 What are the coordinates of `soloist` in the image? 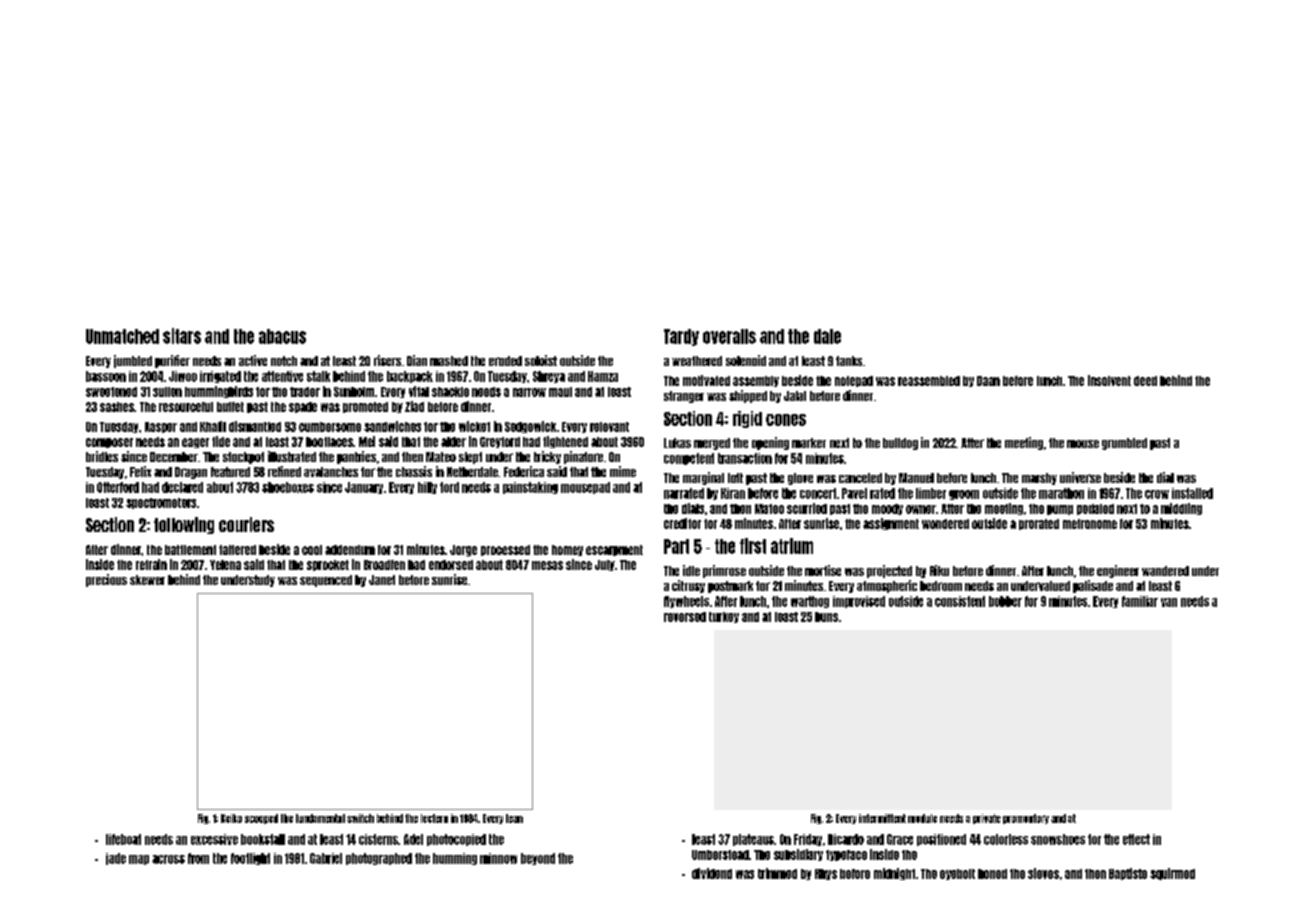 It's located at (541, 360).
